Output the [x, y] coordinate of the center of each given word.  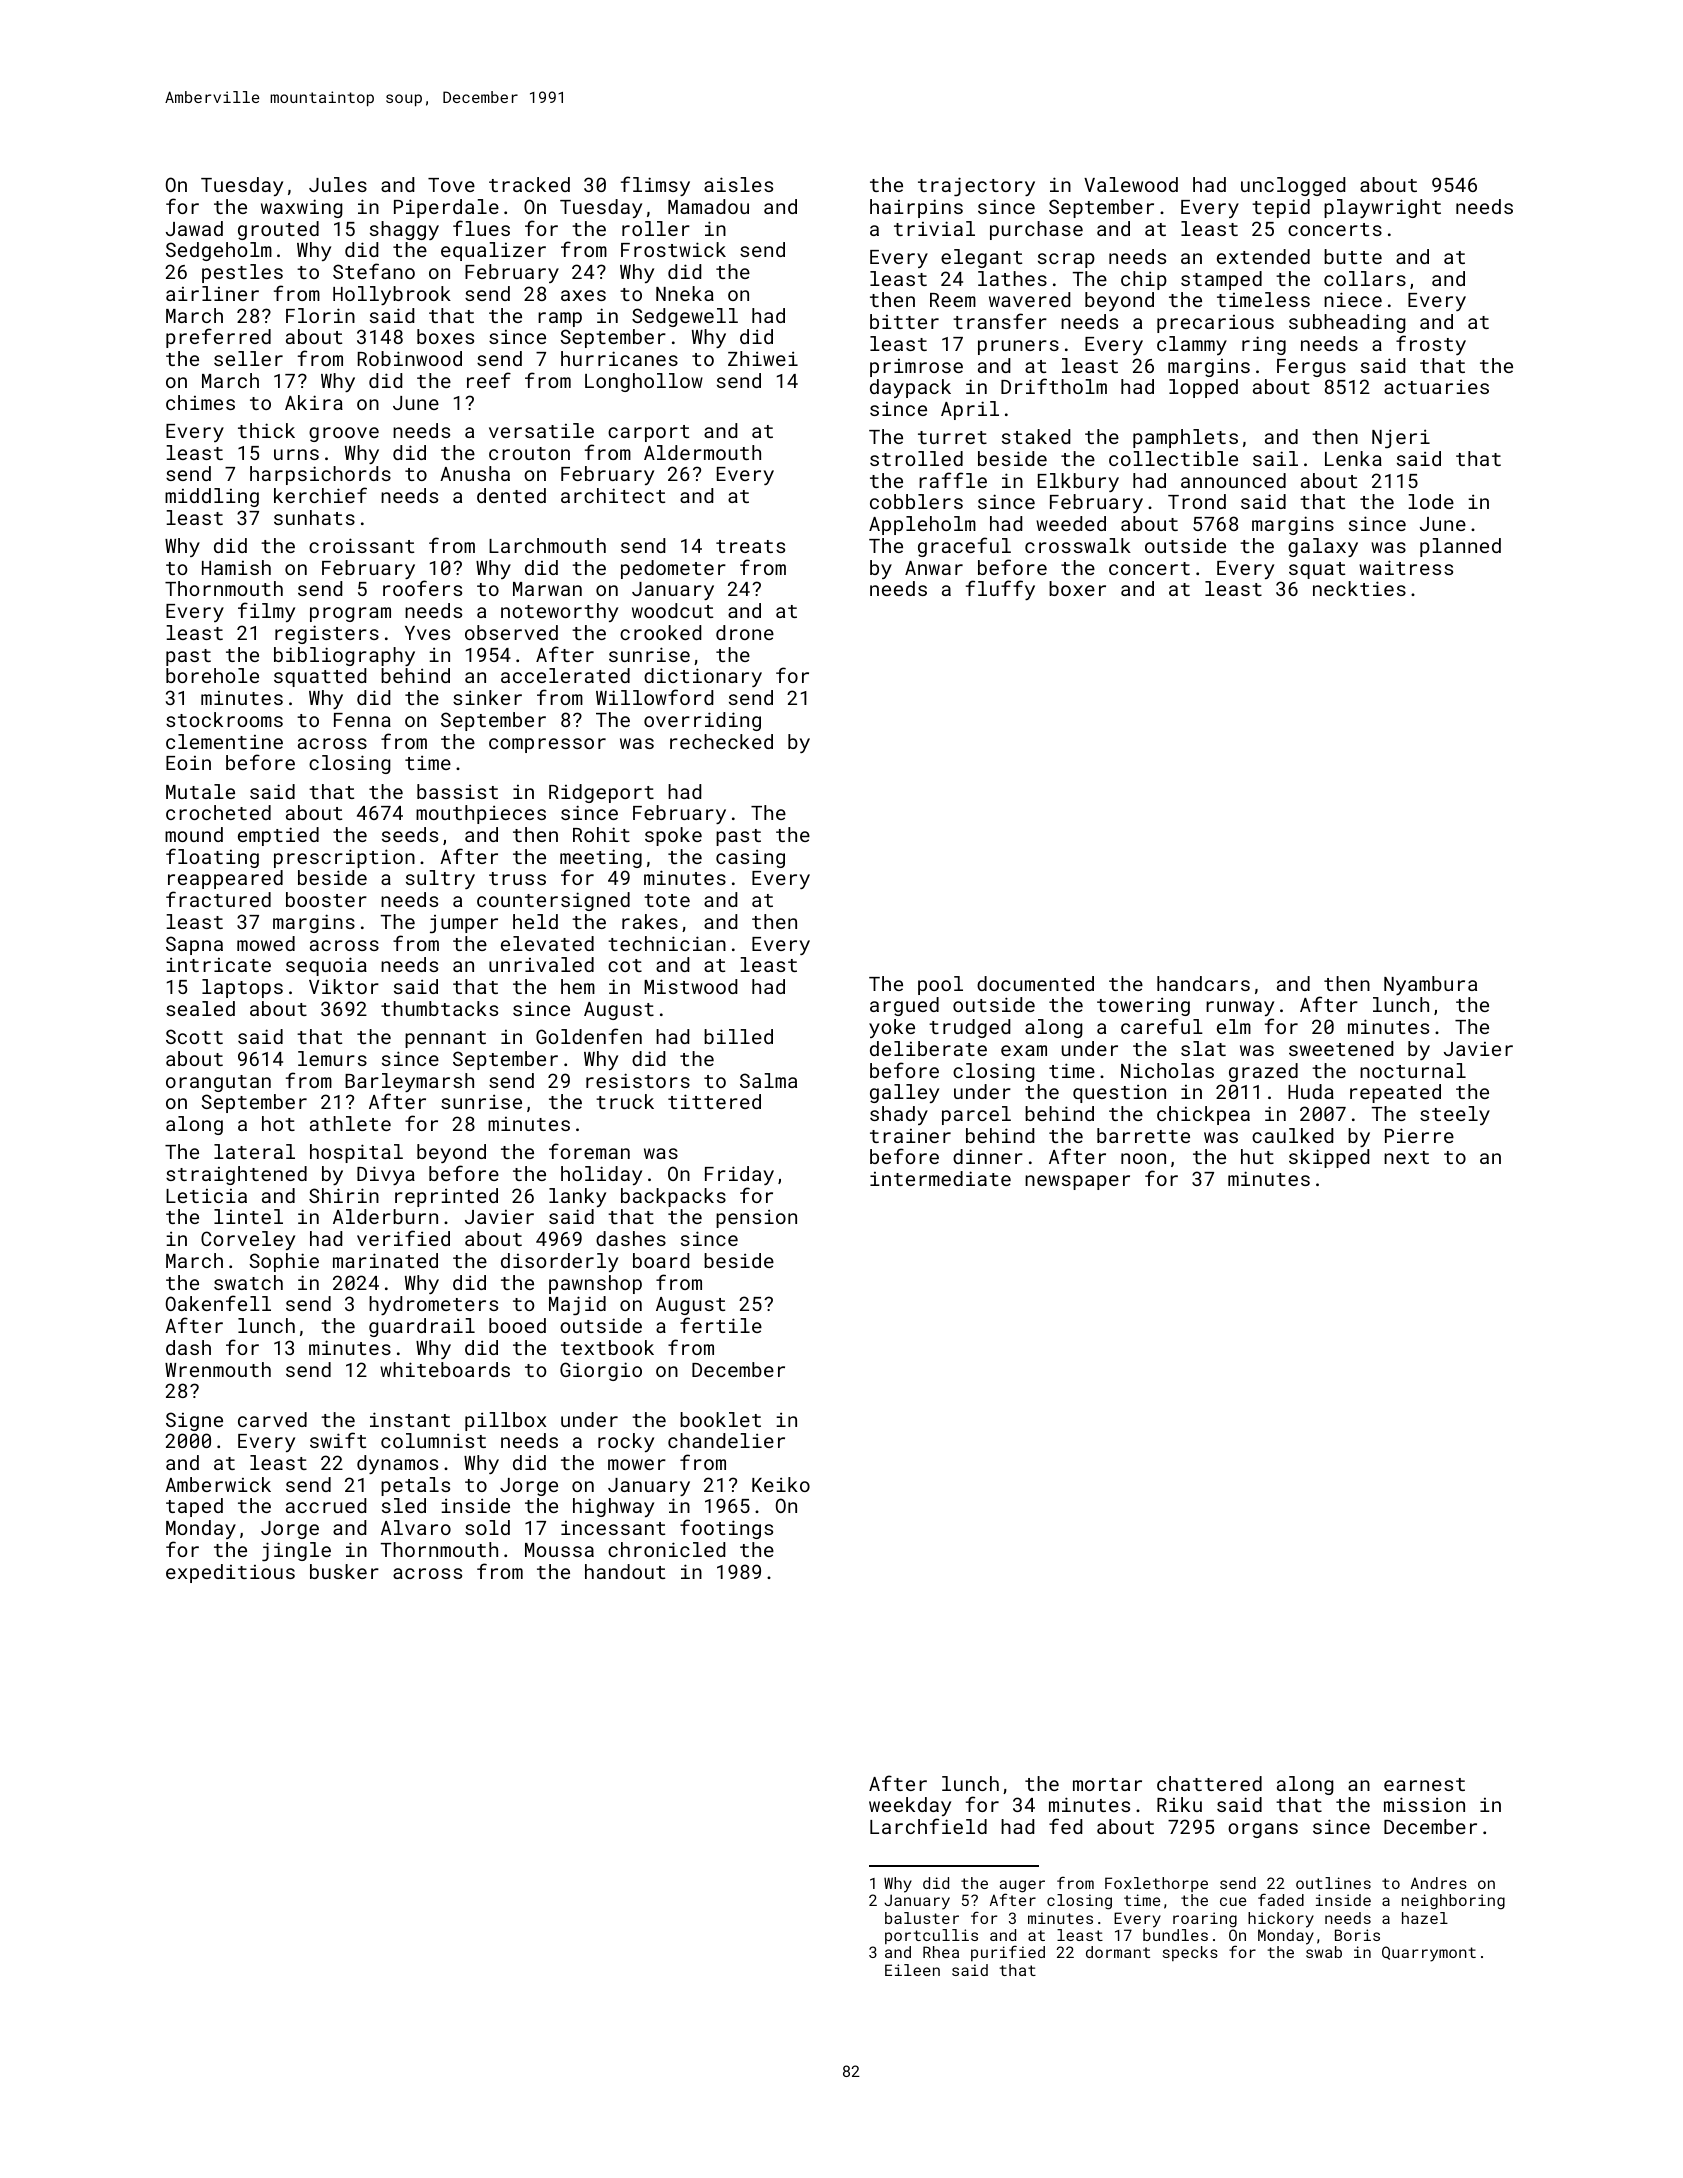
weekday [910, 1806]
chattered [1209, 1783]
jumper [464, 924]
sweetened [1341, 1048]
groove [344, 434]
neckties [1359, 588]
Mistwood [690, 986]
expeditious [230, 1573]
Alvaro [416, 1527]
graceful [964, 547]
